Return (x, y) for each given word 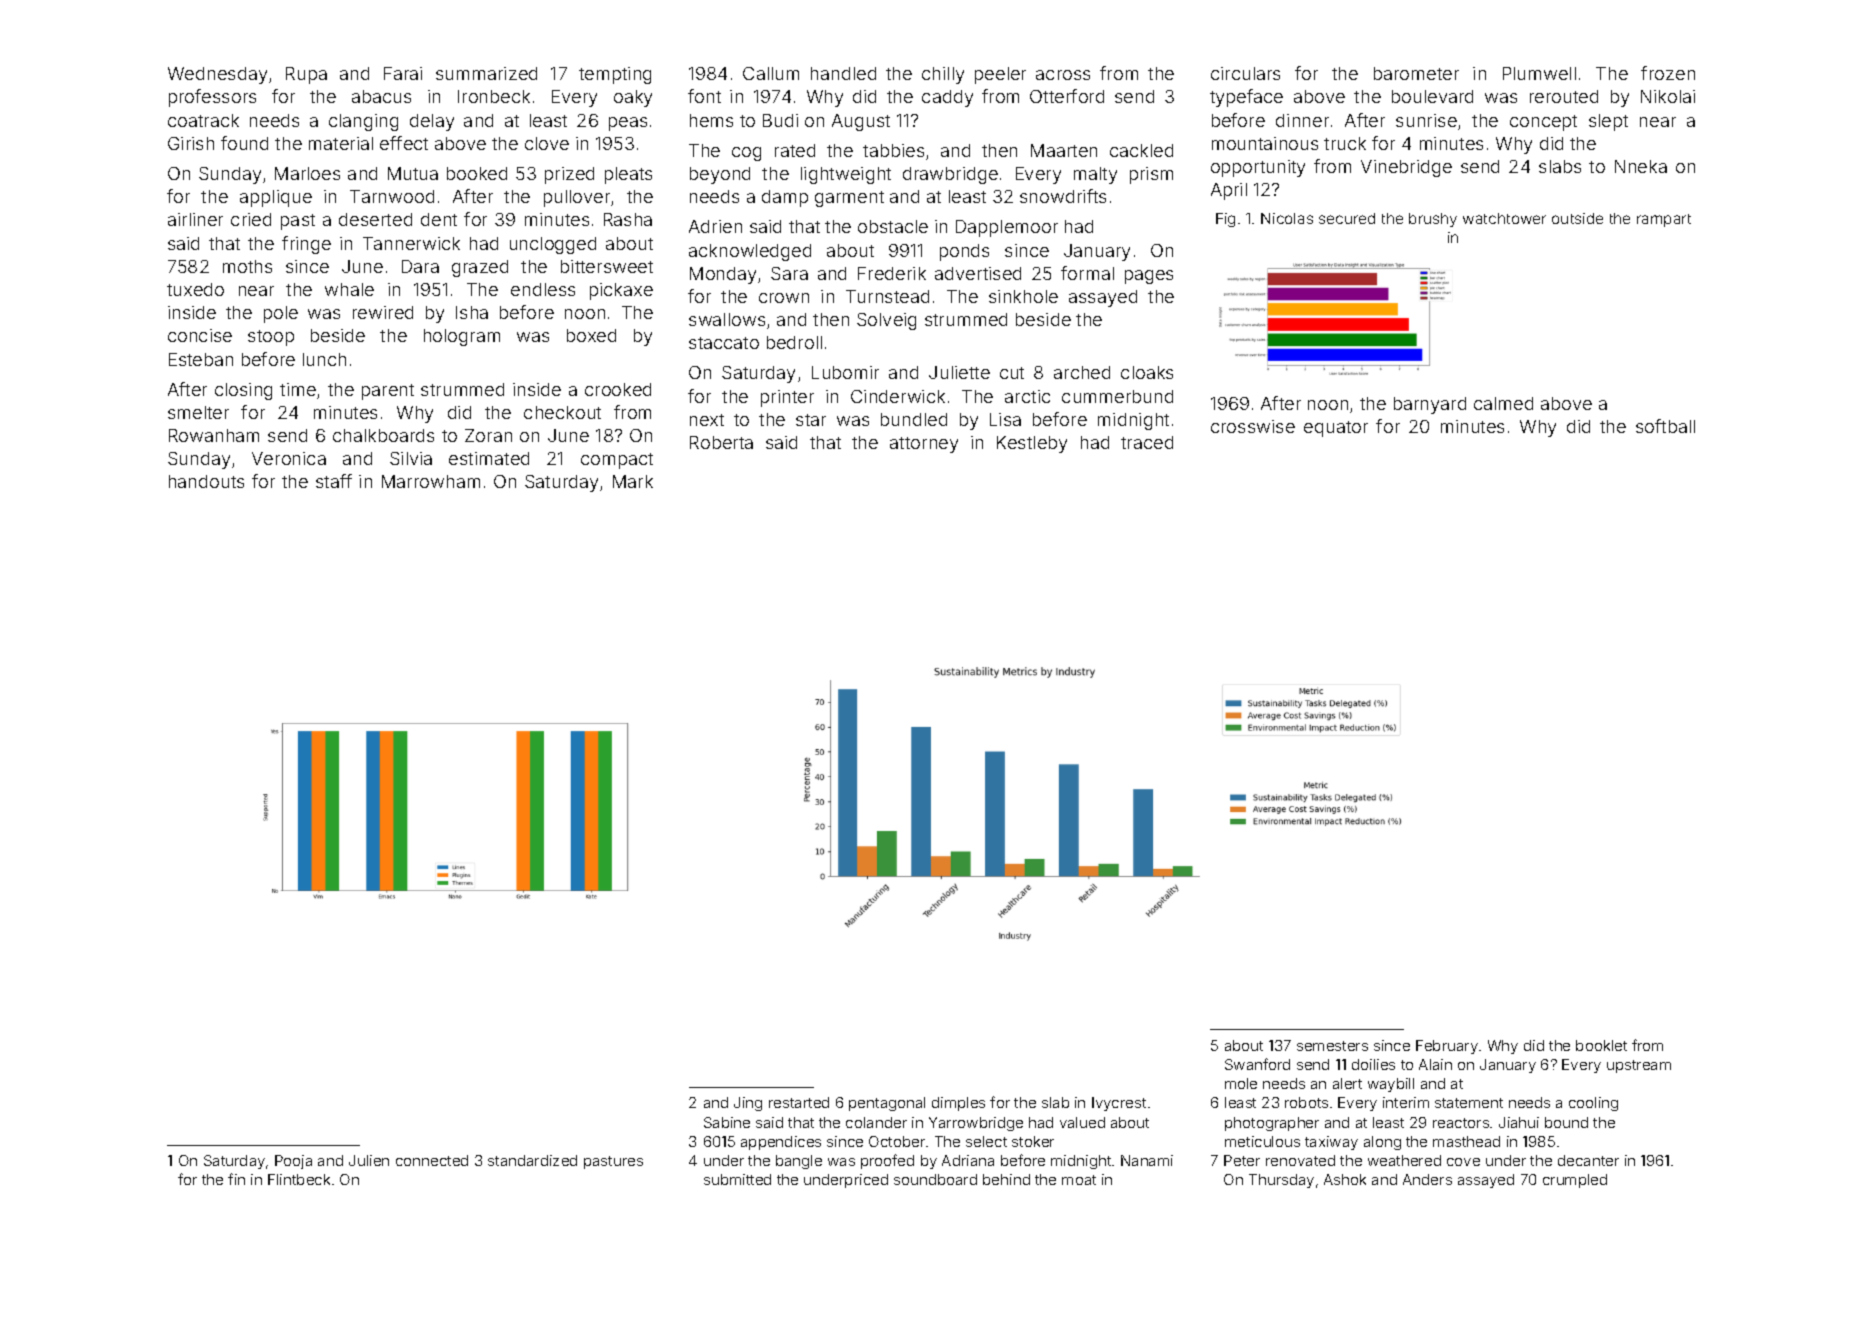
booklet (1601, 1045)
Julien (369, 1160)
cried (251, 219)
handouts (206, 481)
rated (795, 150)
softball (1665, 426)
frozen (1668, 73)
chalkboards (383, 435)
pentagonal (887, 1104)
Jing (748, 1104)
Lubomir (845, 372)
